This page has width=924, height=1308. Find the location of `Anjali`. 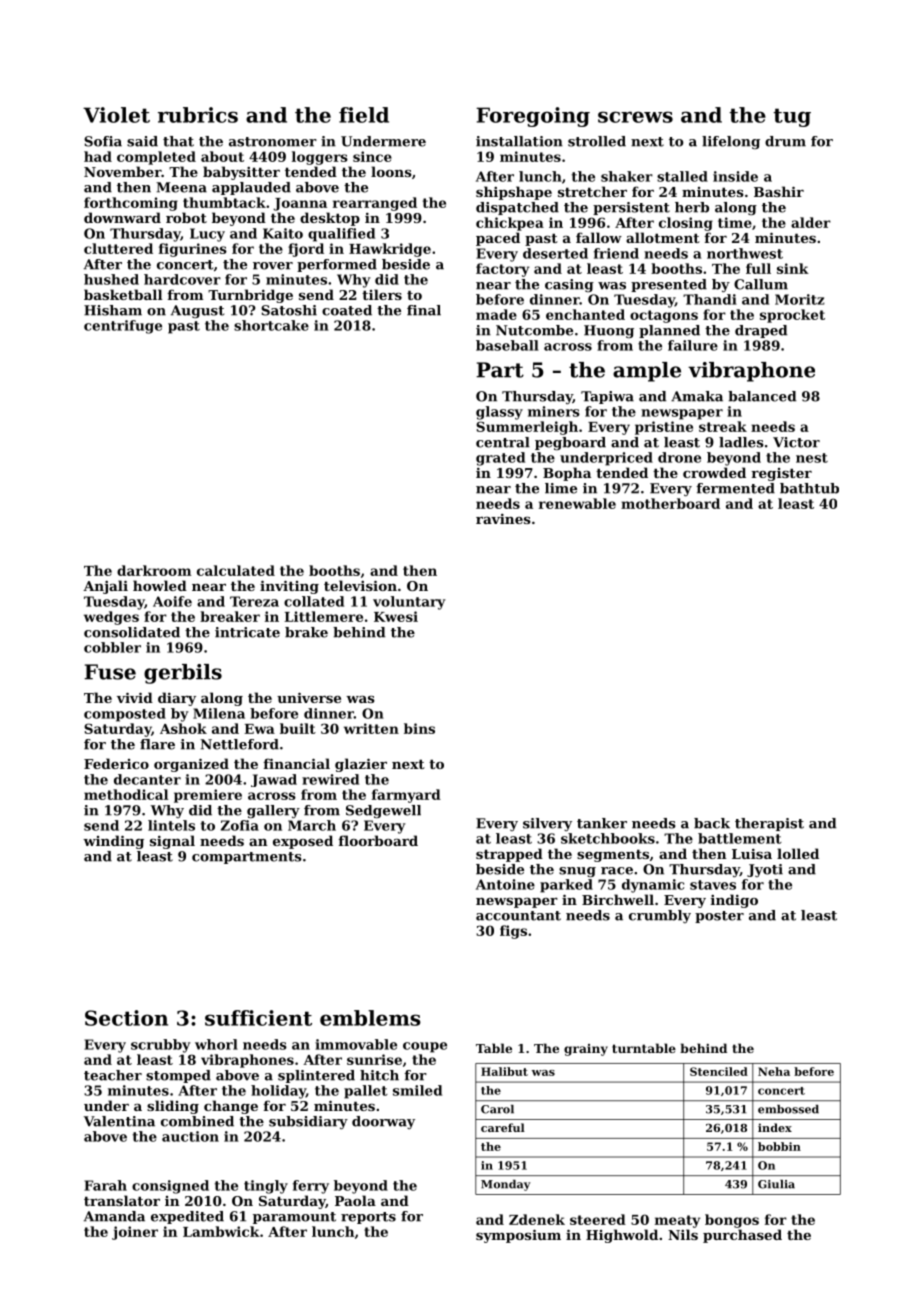

Anjali is located at coordinates (105, 587).
